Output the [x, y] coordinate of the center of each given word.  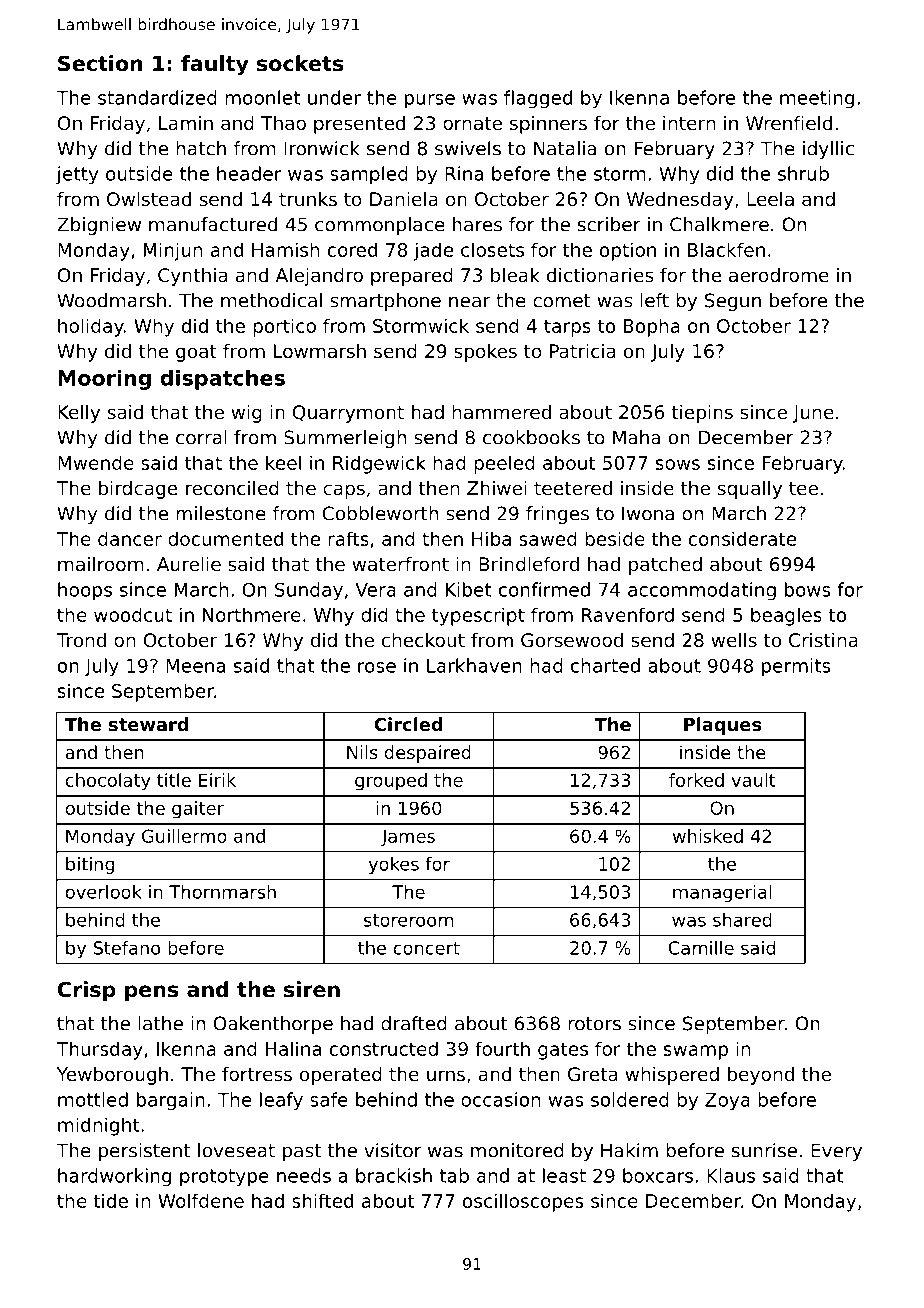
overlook [104, 892]
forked [696, 780]
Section [100, 63]
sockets [300, 63]
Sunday [309, 591]
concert [427, 948]
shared [742, 920]
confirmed [544, 589]
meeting [817, 99]
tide [111, 1200]
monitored [517, 1150]
